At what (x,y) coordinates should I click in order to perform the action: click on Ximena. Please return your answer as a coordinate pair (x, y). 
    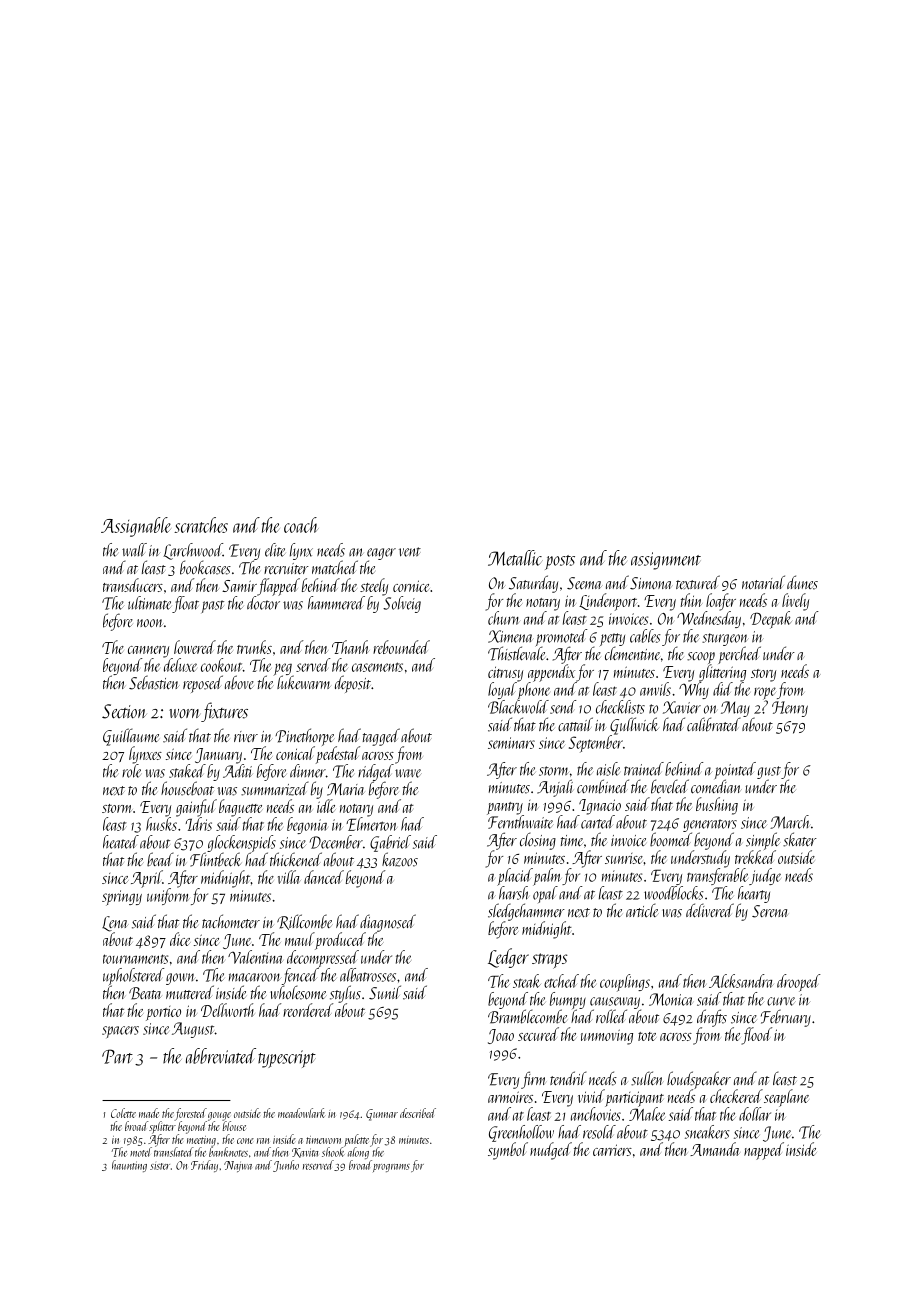
    Looking at the image, I should click on (511, 636).
